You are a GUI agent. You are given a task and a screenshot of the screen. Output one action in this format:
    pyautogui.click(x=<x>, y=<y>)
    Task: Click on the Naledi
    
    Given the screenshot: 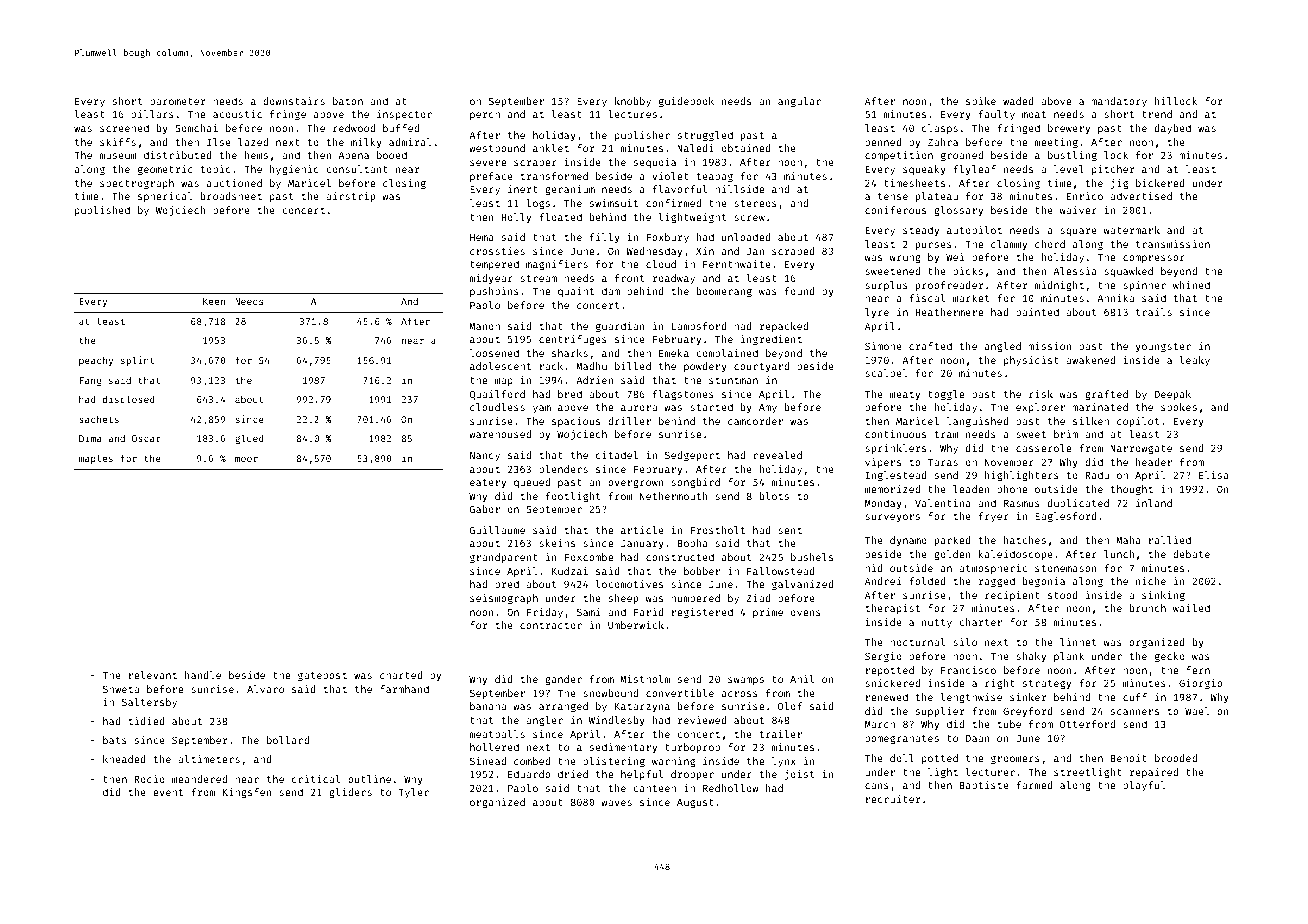 What is the action you would take?
    pyautogui.click(x=695, y=148)
